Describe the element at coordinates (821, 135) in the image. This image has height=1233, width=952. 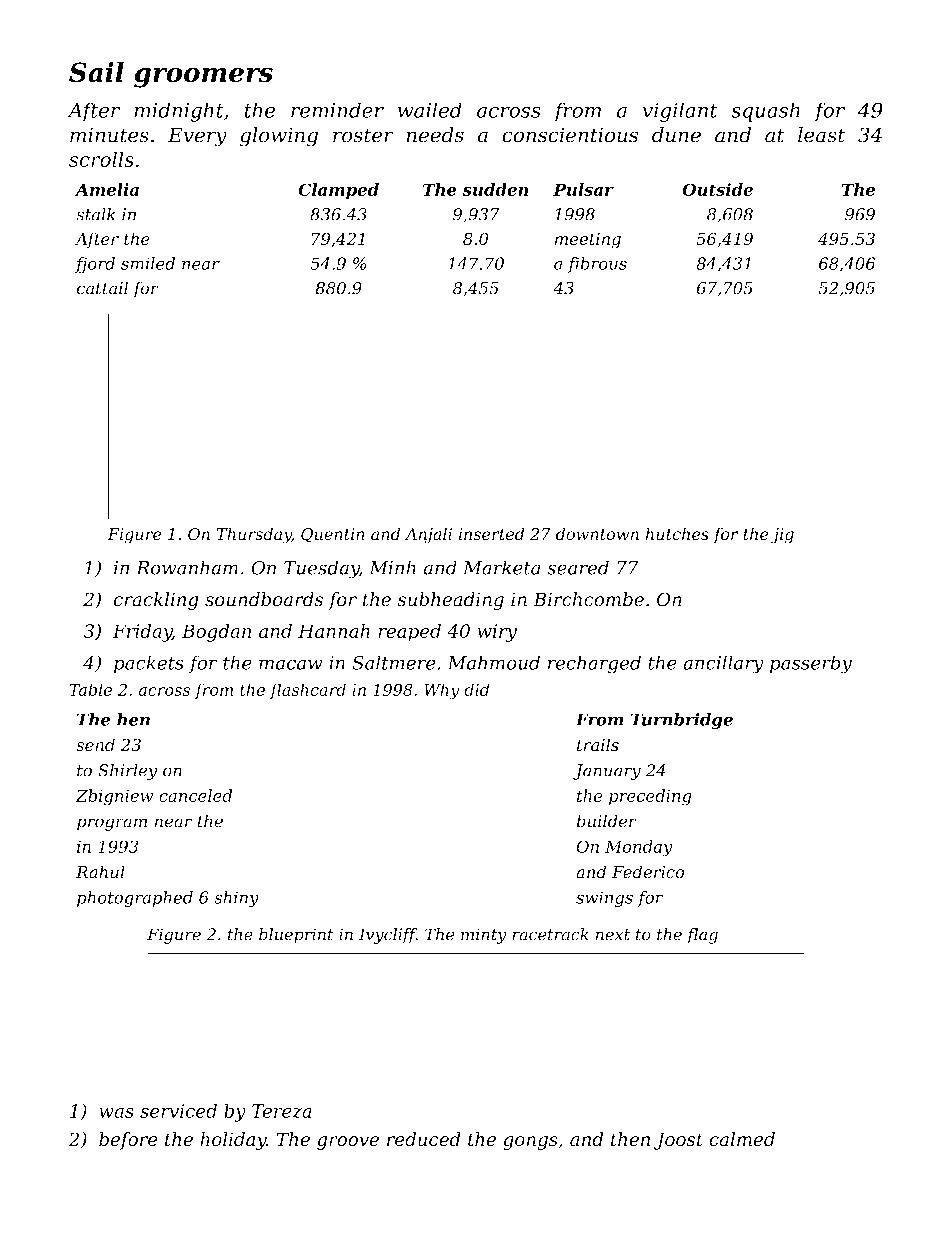
I see `least` at that location.
